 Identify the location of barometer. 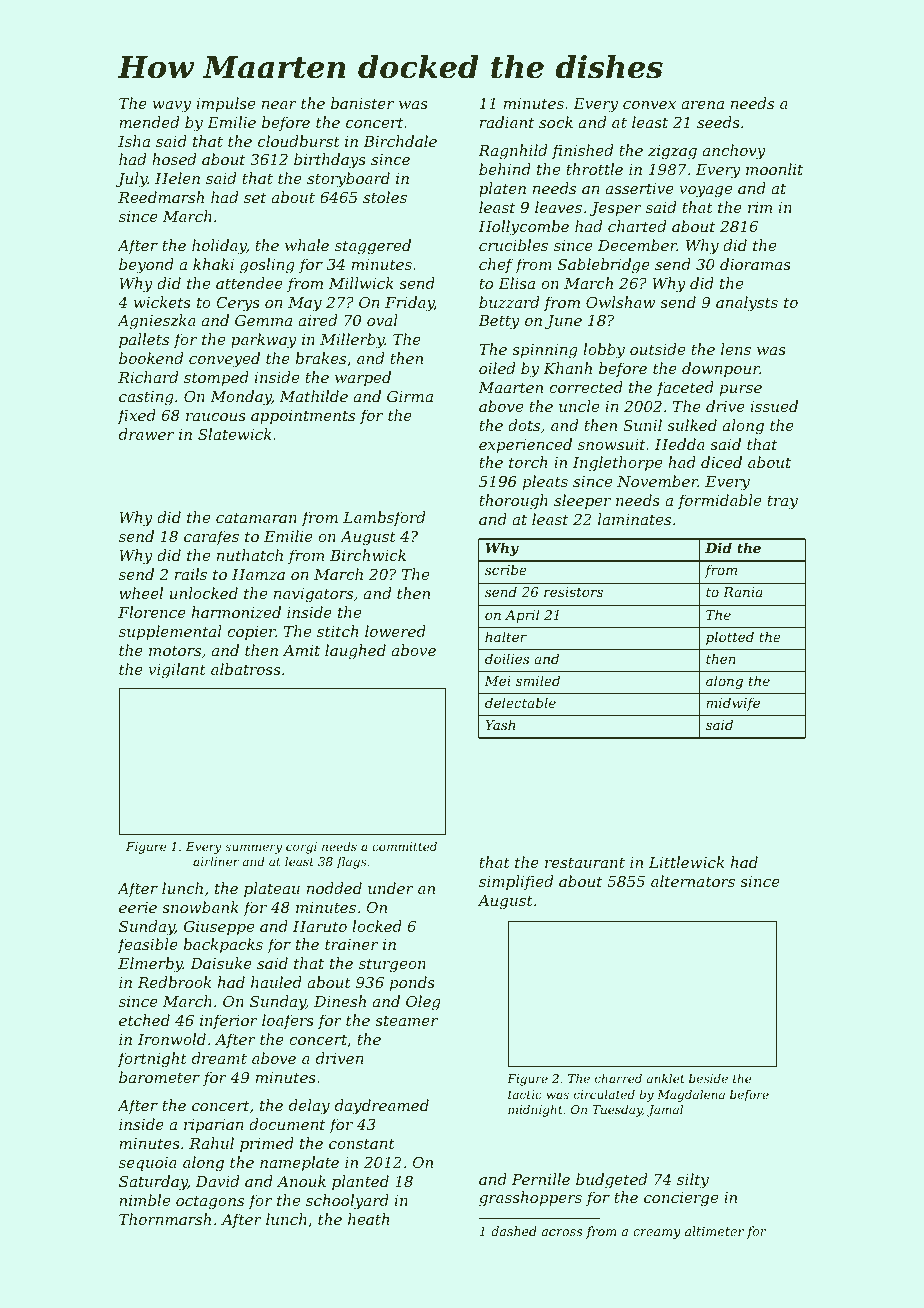
(159, 1077).
